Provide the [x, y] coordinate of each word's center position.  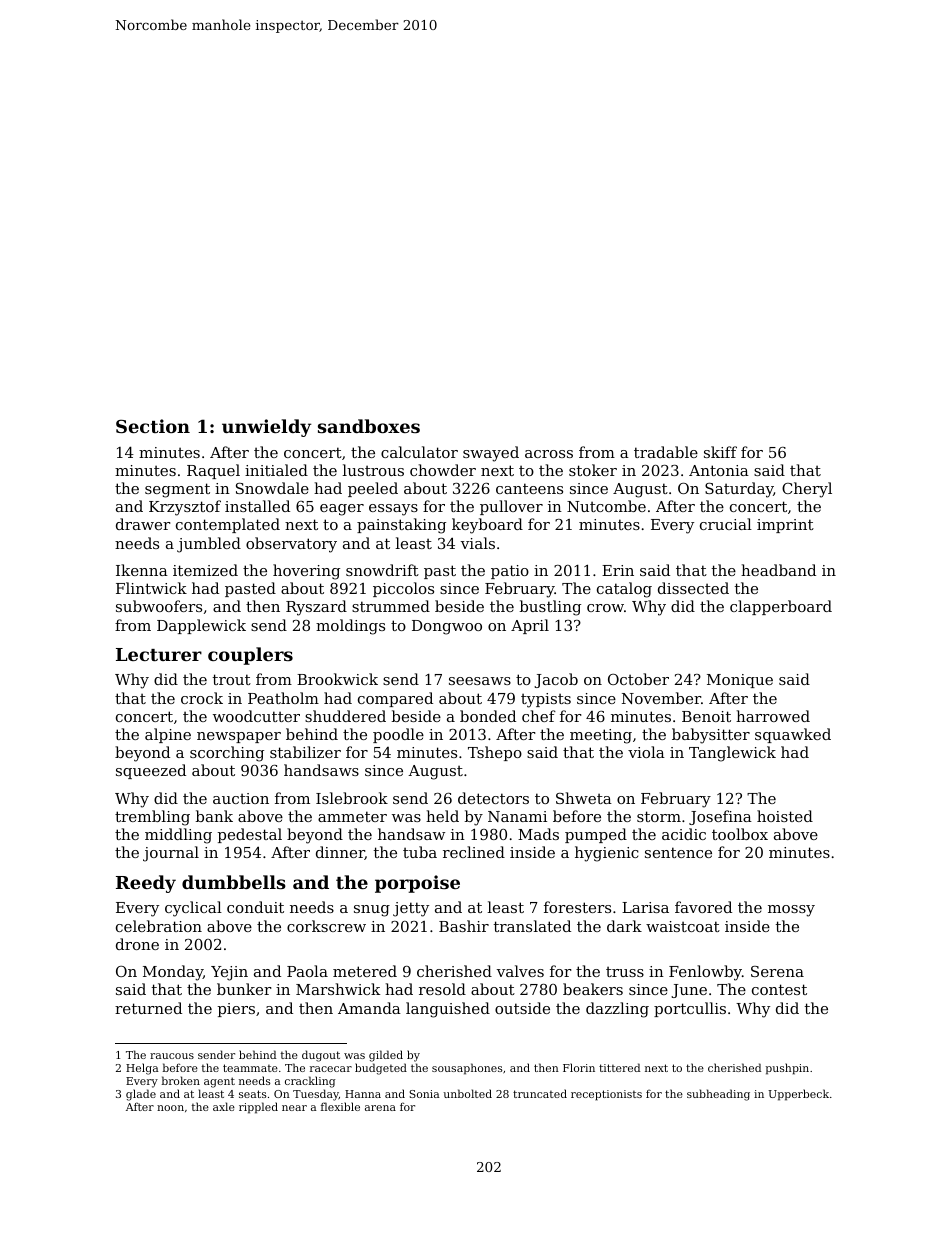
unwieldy [267, 428]
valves [520, 971]
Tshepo [495, 753]
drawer [143, 524]
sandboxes [369, 426]
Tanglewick [732, 754]
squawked [793, 735]
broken [181, 1080]
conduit [255, 907]
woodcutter [256, 716]
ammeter [352, 816]
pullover [511, 507]
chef [539, 716]
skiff [720, 452]
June [689, 991]
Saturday [739, 490]
